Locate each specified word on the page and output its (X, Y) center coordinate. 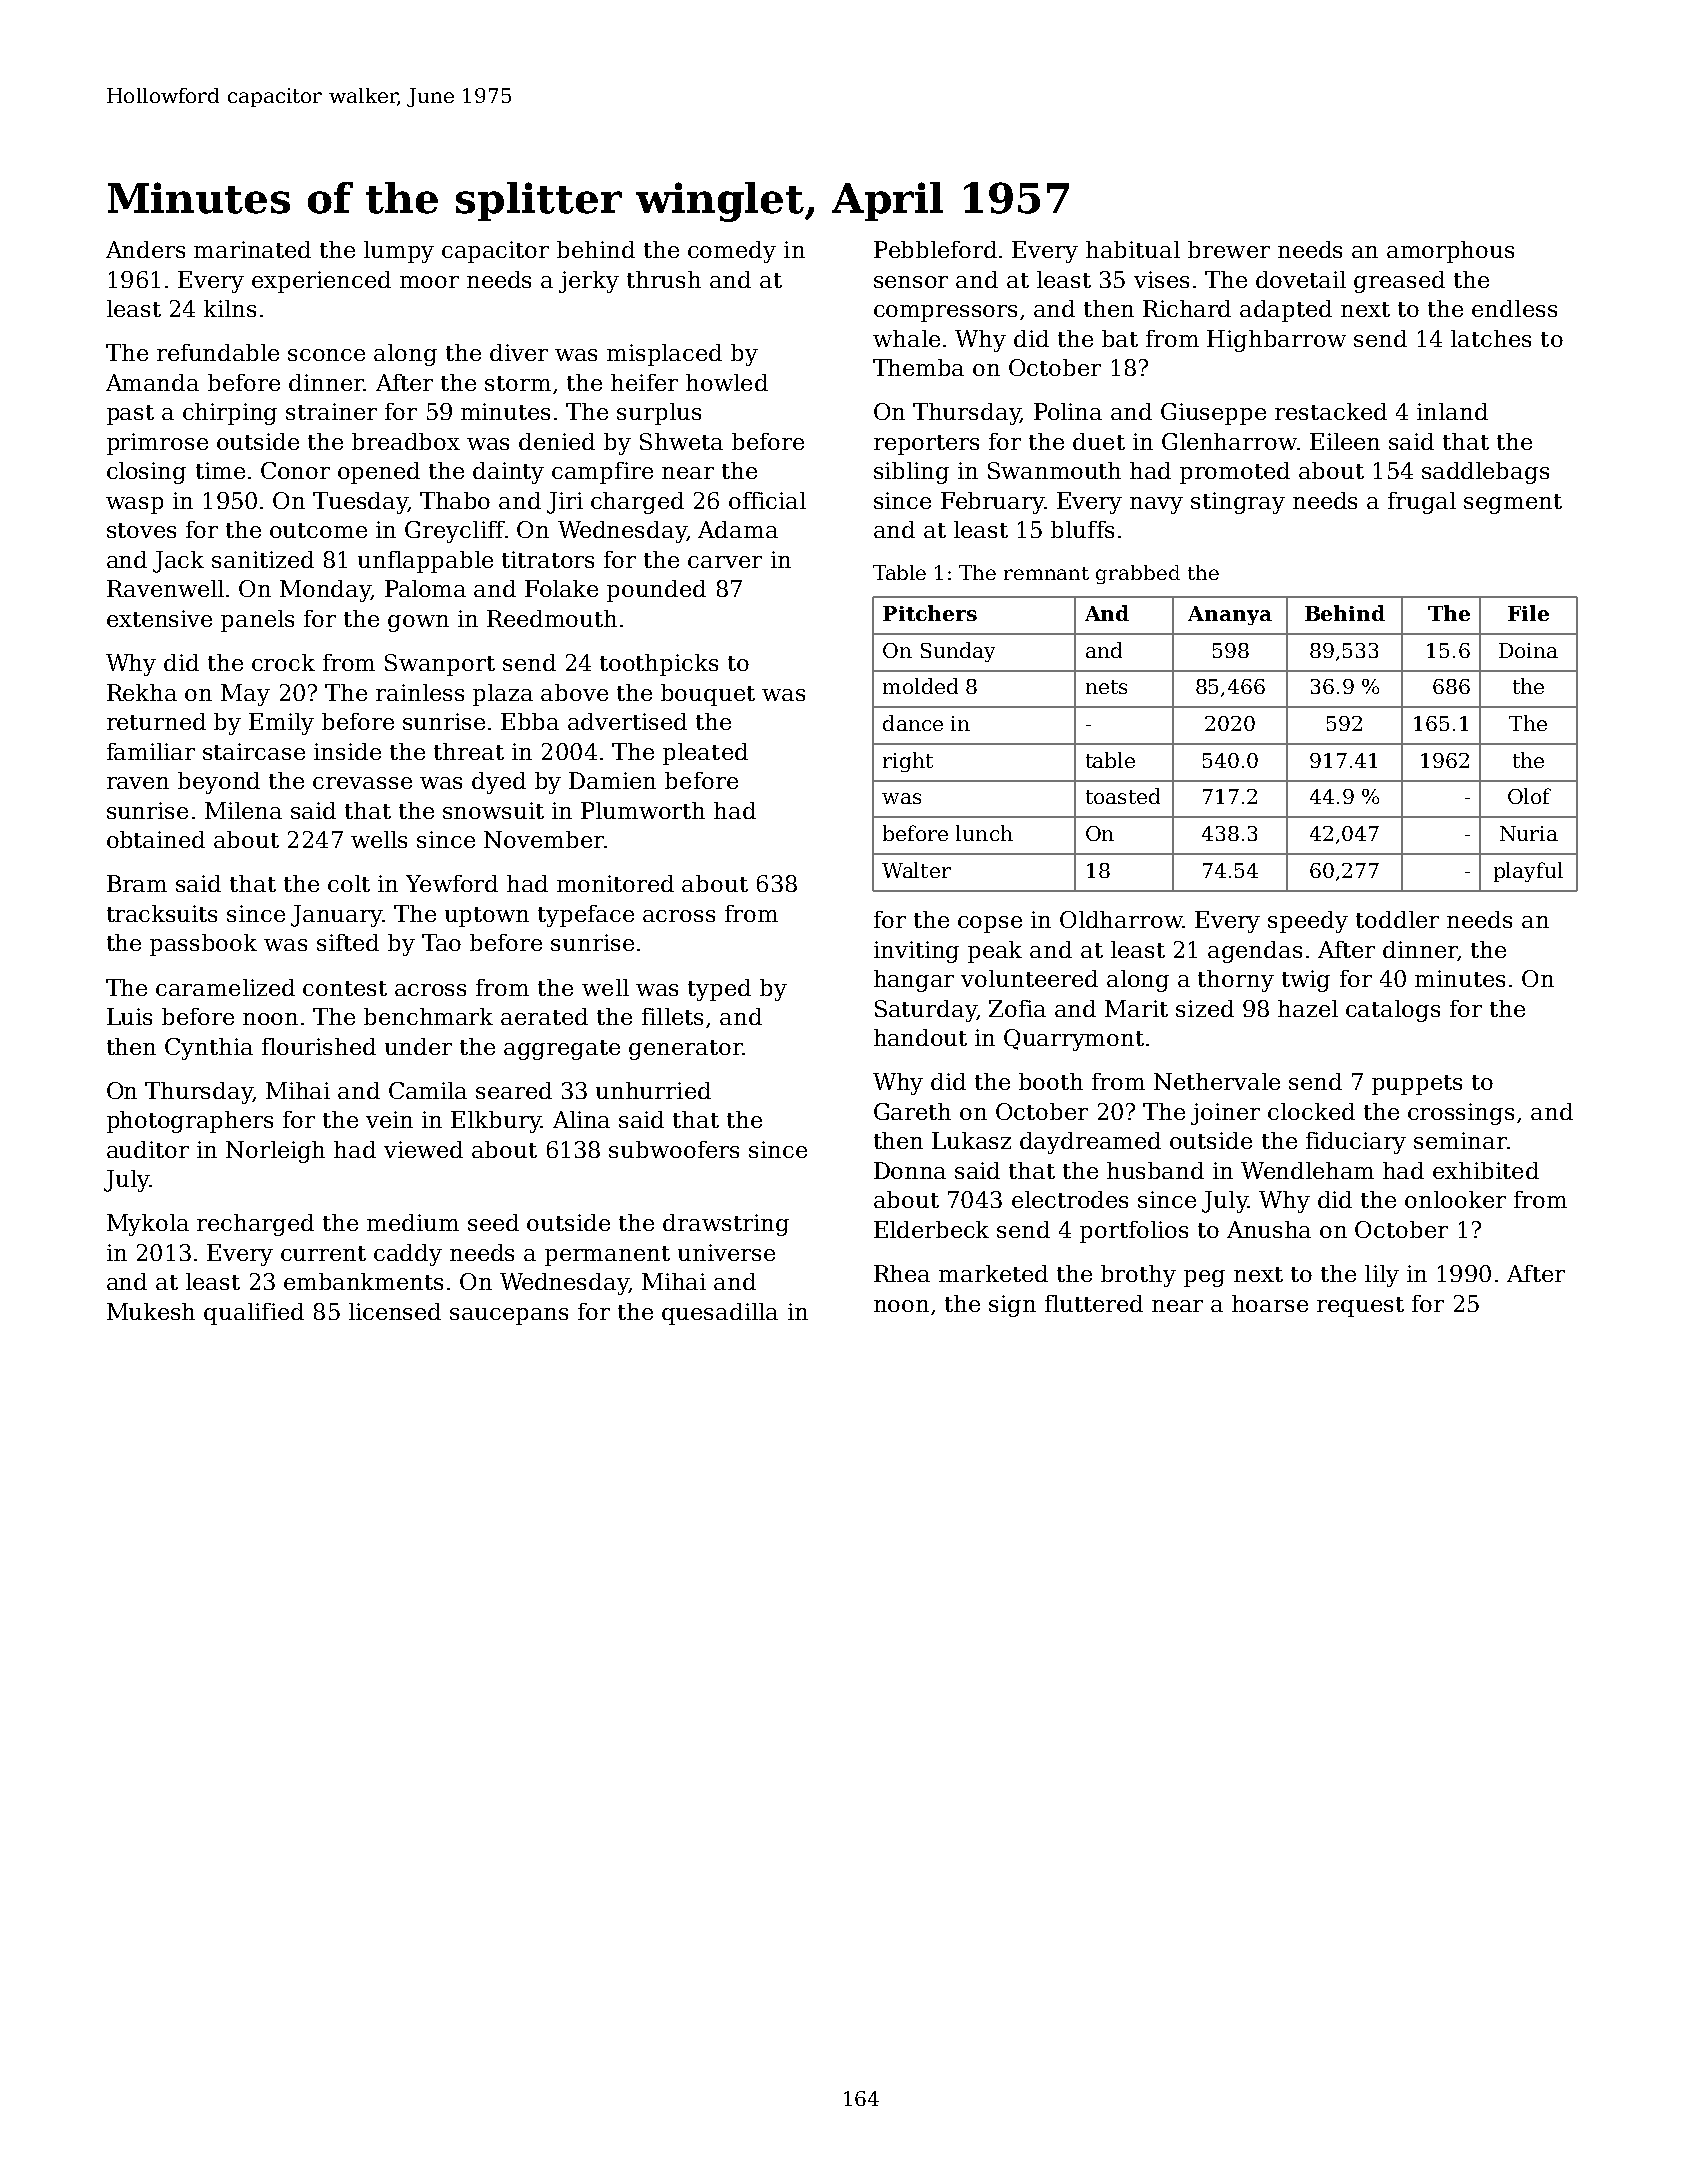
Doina (1528, 650)
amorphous (1450, 252)
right (908, 762)
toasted (1123, 796)
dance (913, 723)
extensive (159, 618)
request (1360, 1307)
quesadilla (720, 1314)
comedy (732, 252)
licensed (395, 1311)
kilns (230, 308)
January (337, 916)
